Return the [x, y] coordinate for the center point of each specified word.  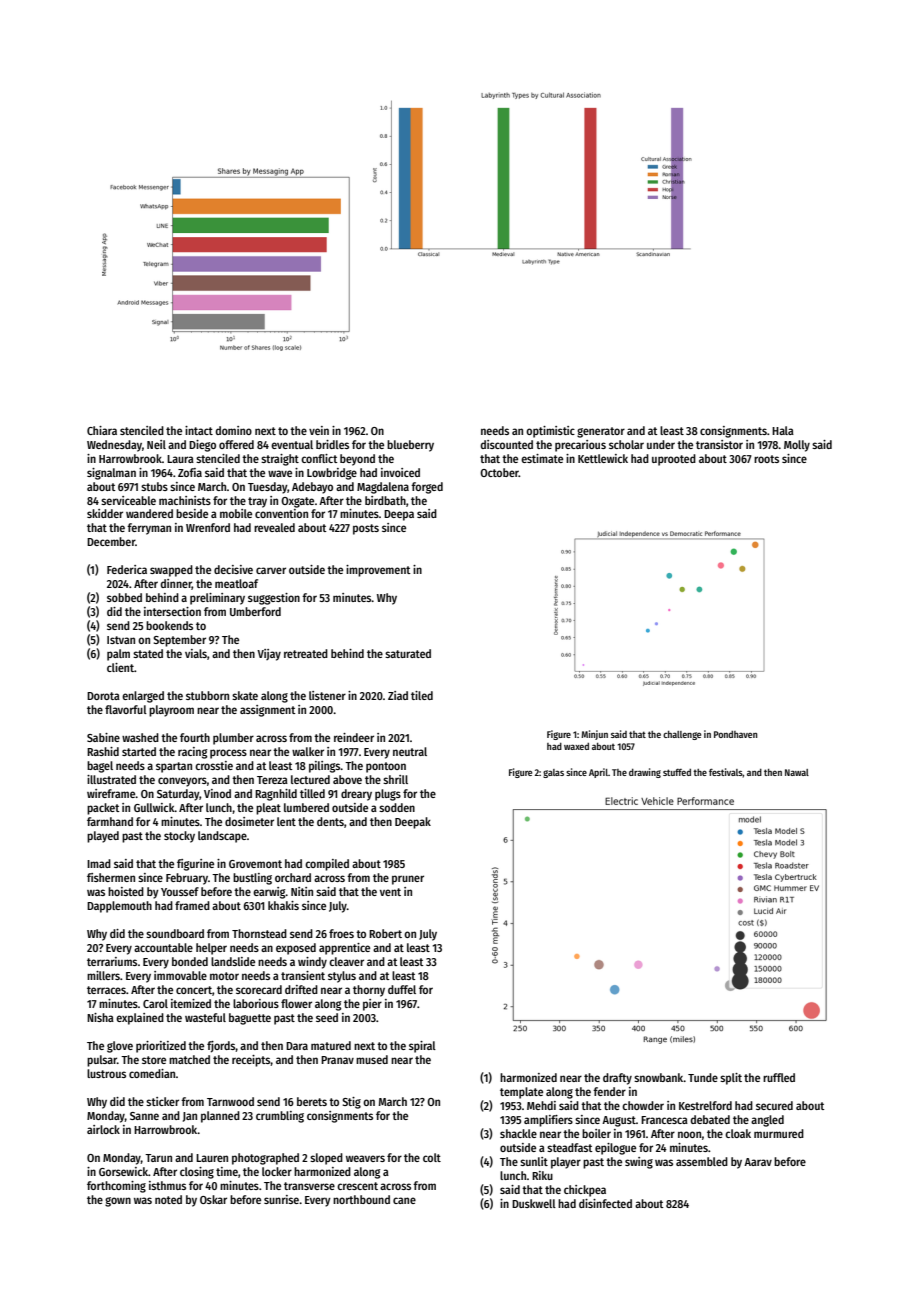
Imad [99, 863]
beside [192, 513]
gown [118, 1202]
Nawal [797, 772]
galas [553, 773]
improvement [378, 571]
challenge [682, 735]
